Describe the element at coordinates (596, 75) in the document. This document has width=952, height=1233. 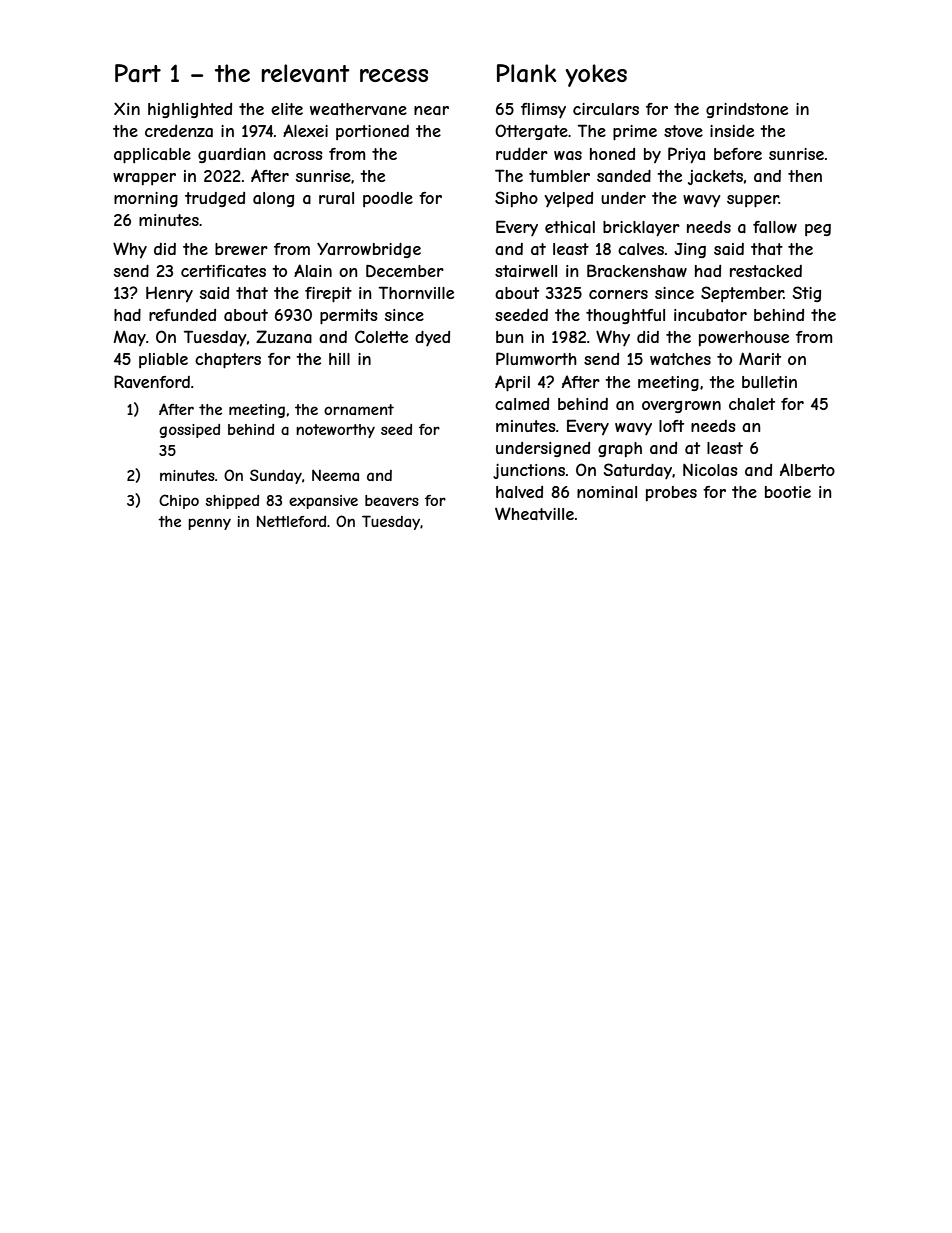
I see `yokes` at that location.
